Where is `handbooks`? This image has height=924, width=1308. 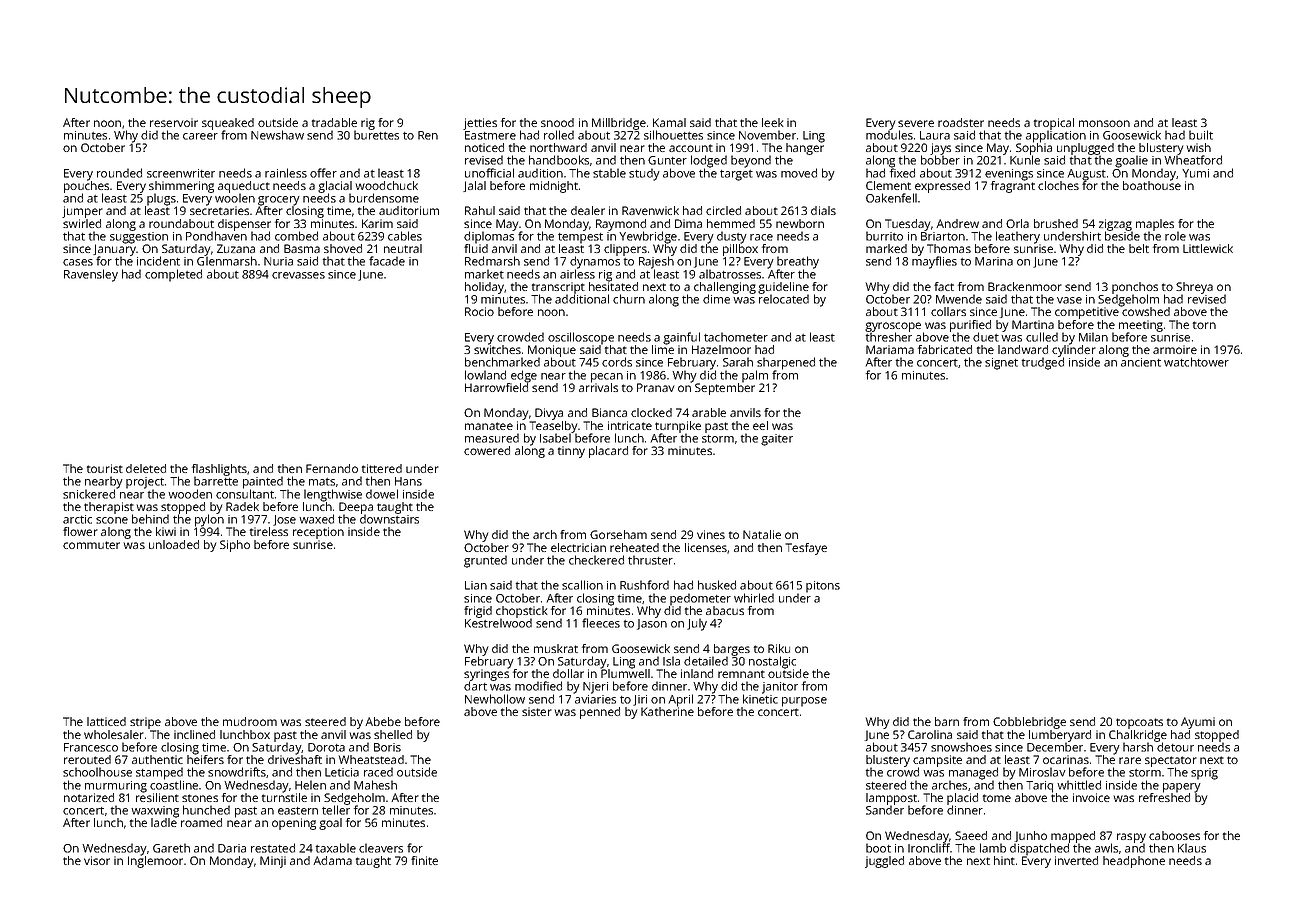
handbooks is located at coordinates (559, 160).
